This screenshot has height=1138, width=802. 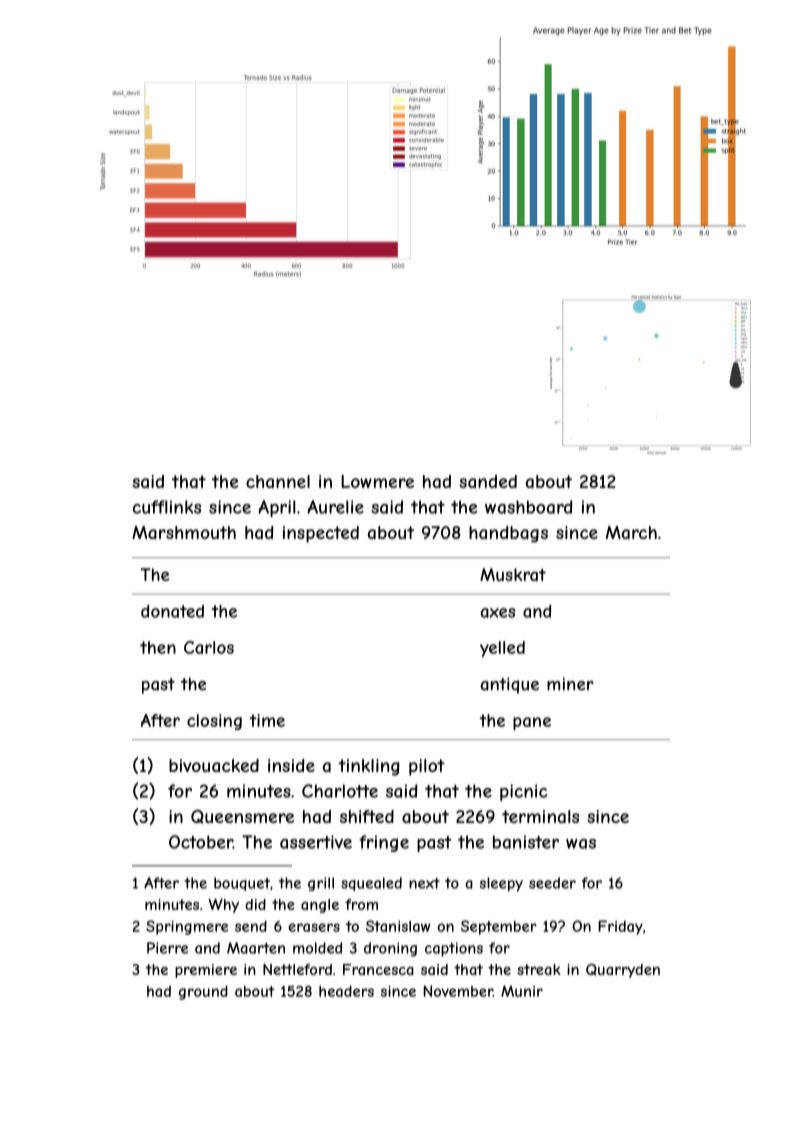 I want to click on Lowmere, so click(x=377, y=481).
